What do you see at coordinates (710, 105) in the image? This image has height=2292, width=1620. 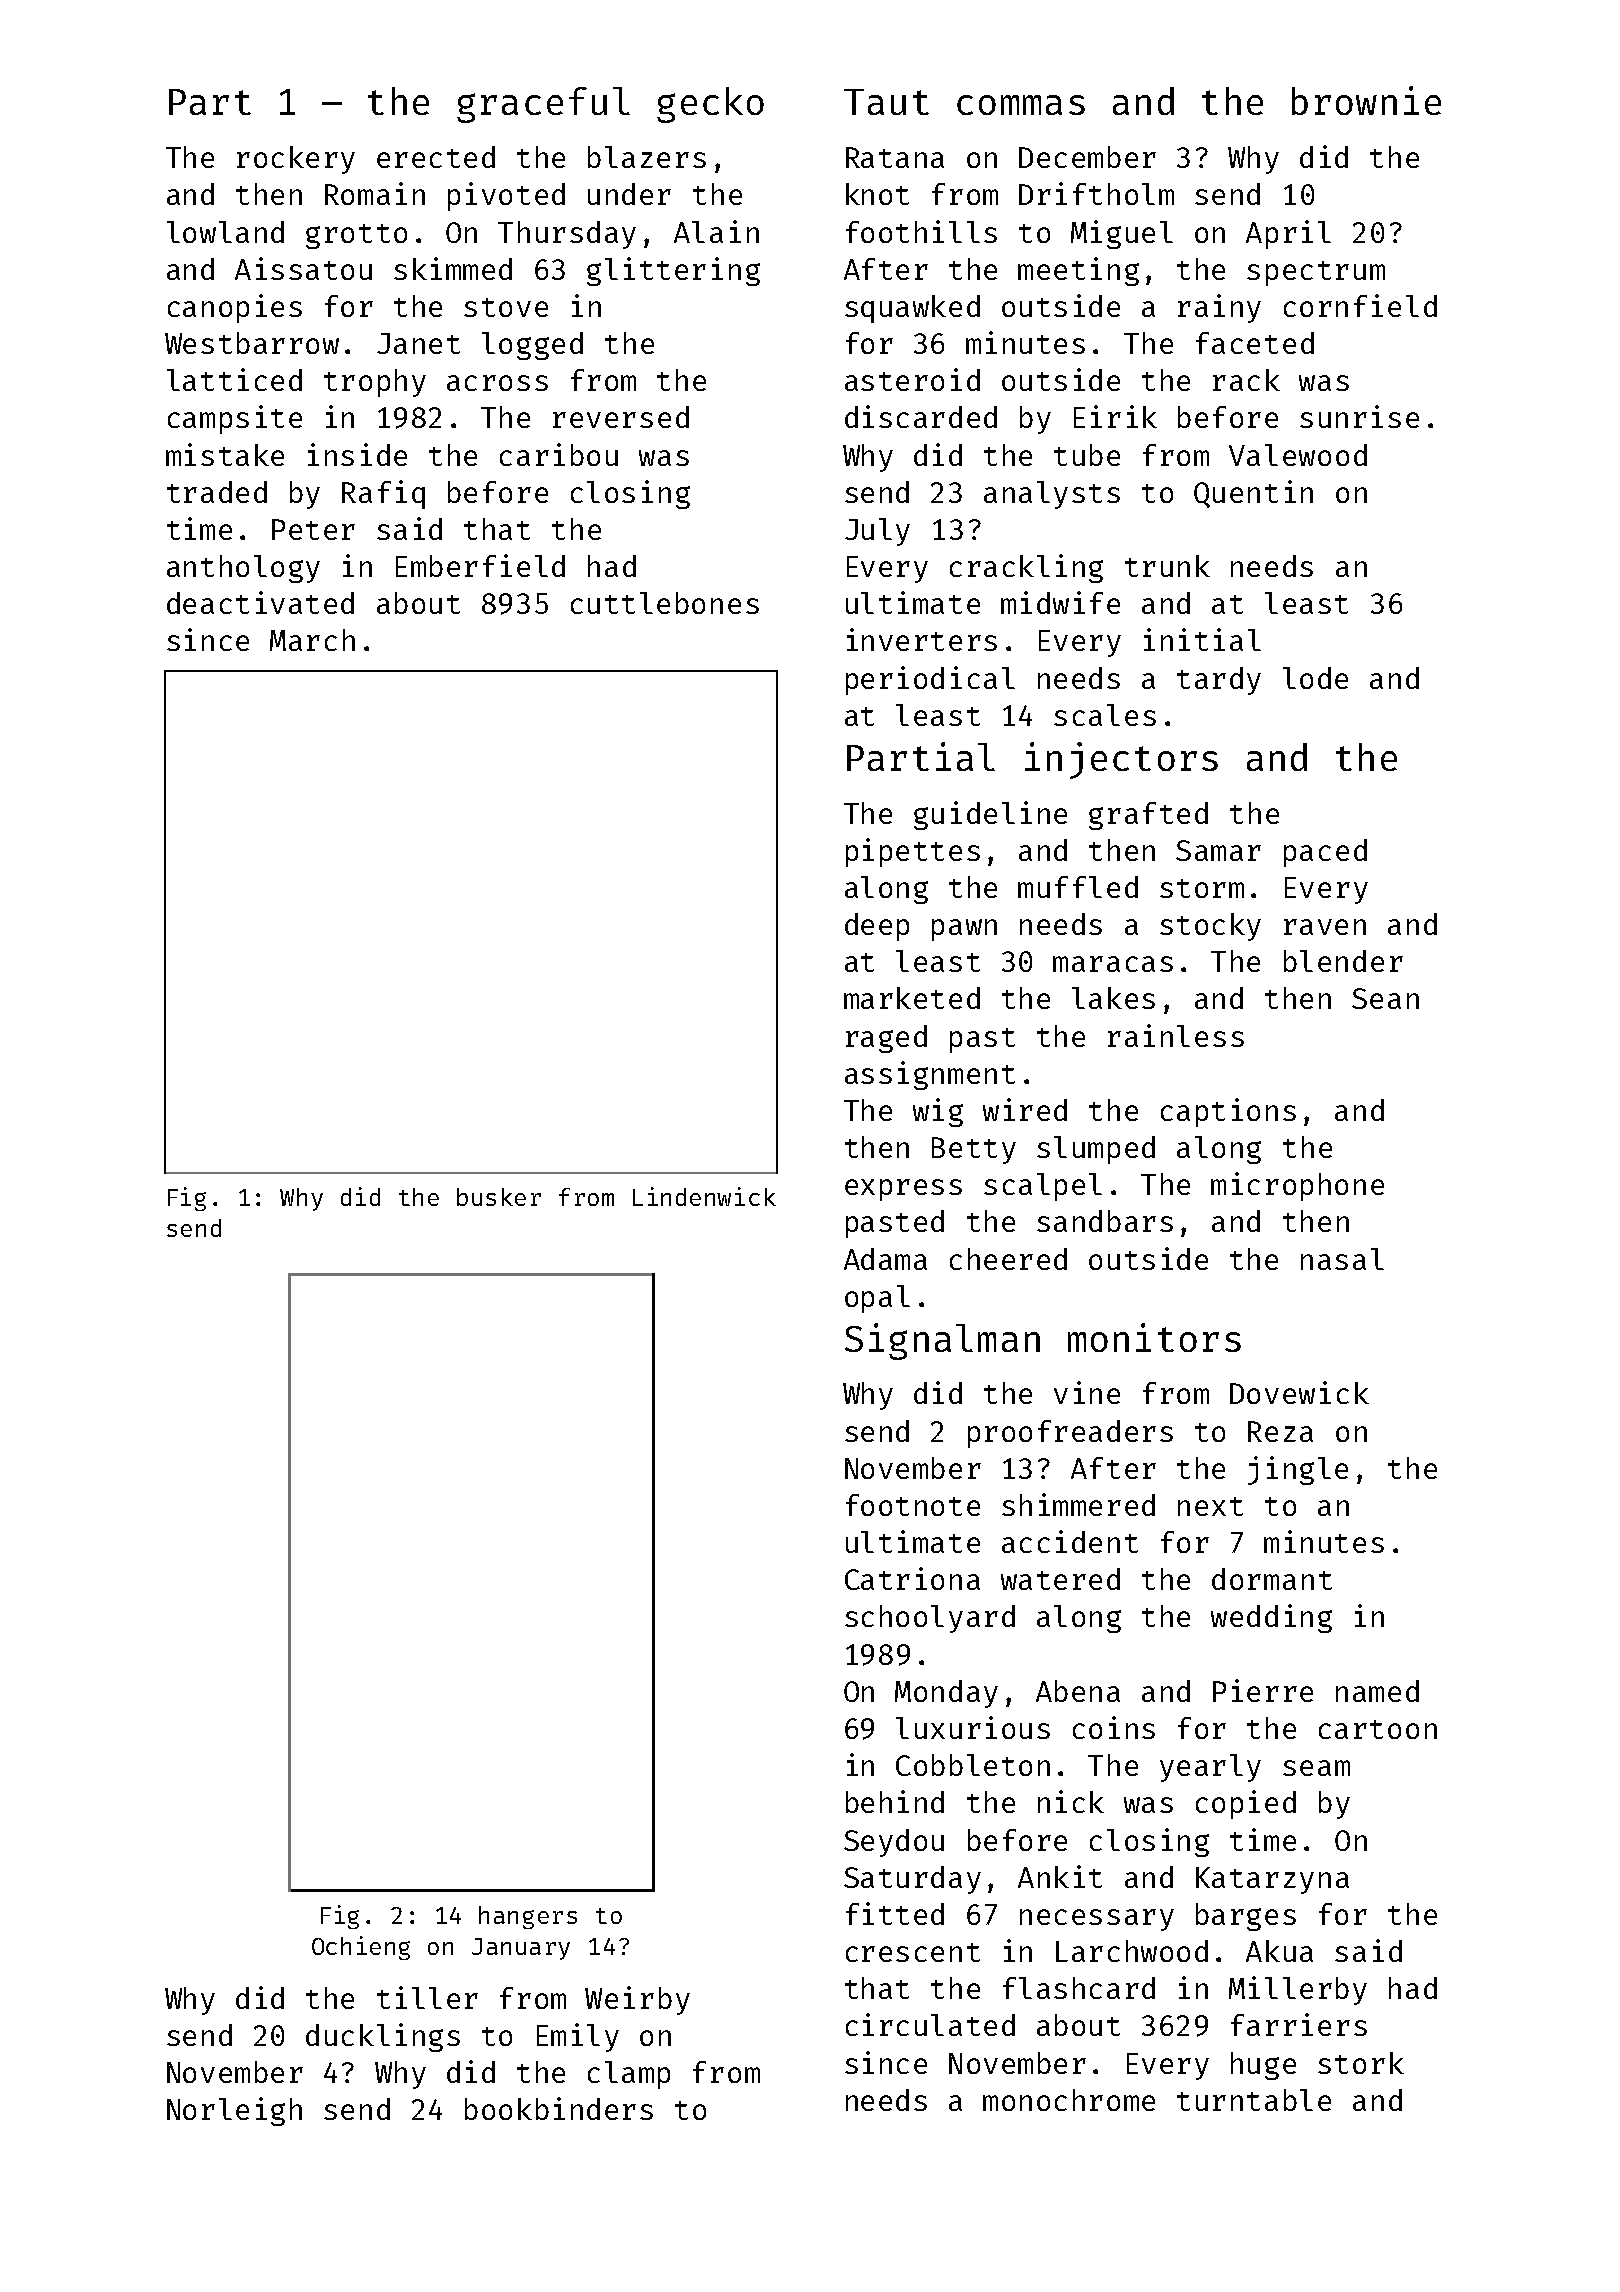 I see `gecko` at bounding box center [710, 105].
